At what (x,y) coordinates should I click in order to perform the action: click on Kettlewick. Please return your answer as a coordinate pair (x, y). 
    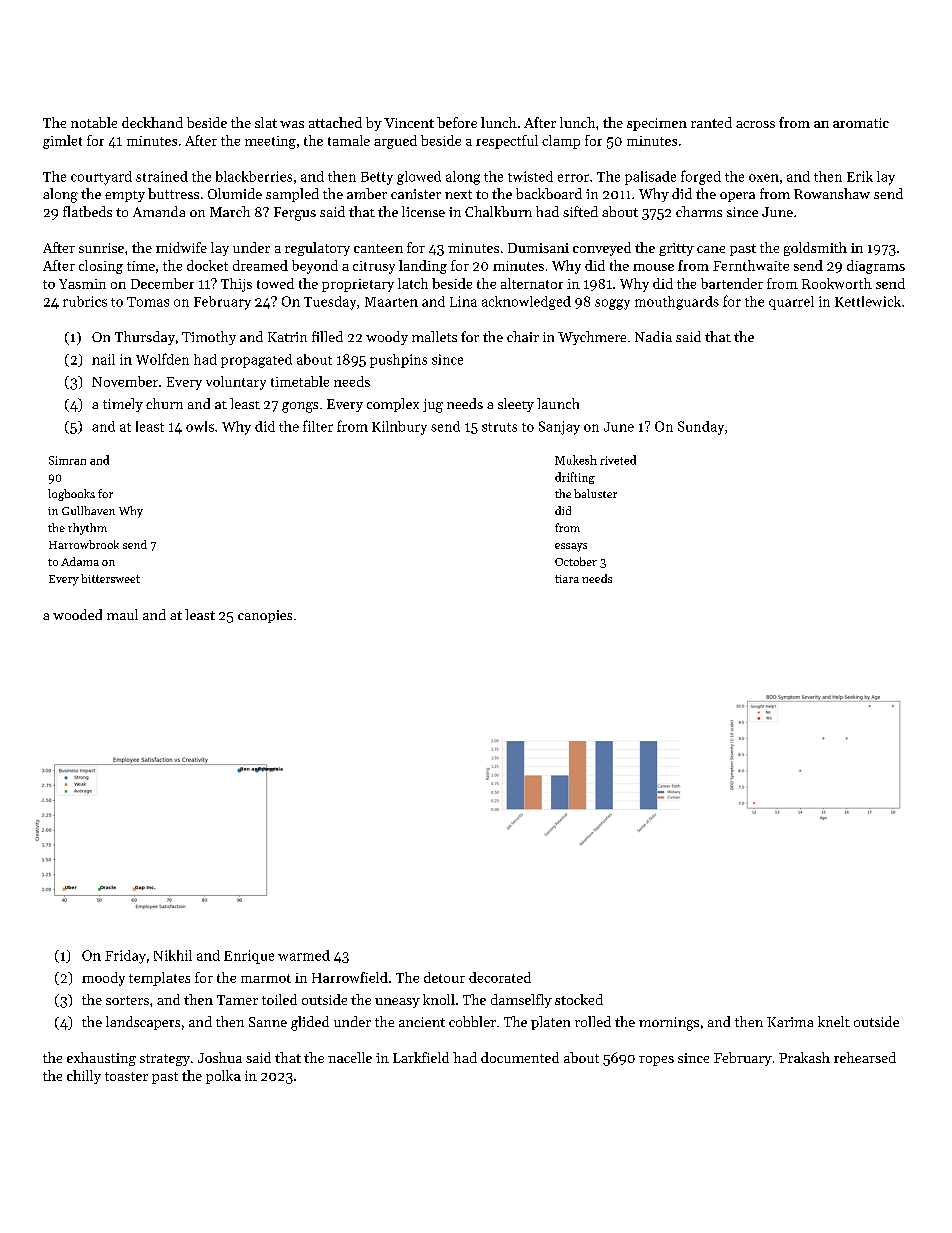
    Looking at the image, I should click on (868, 301).
